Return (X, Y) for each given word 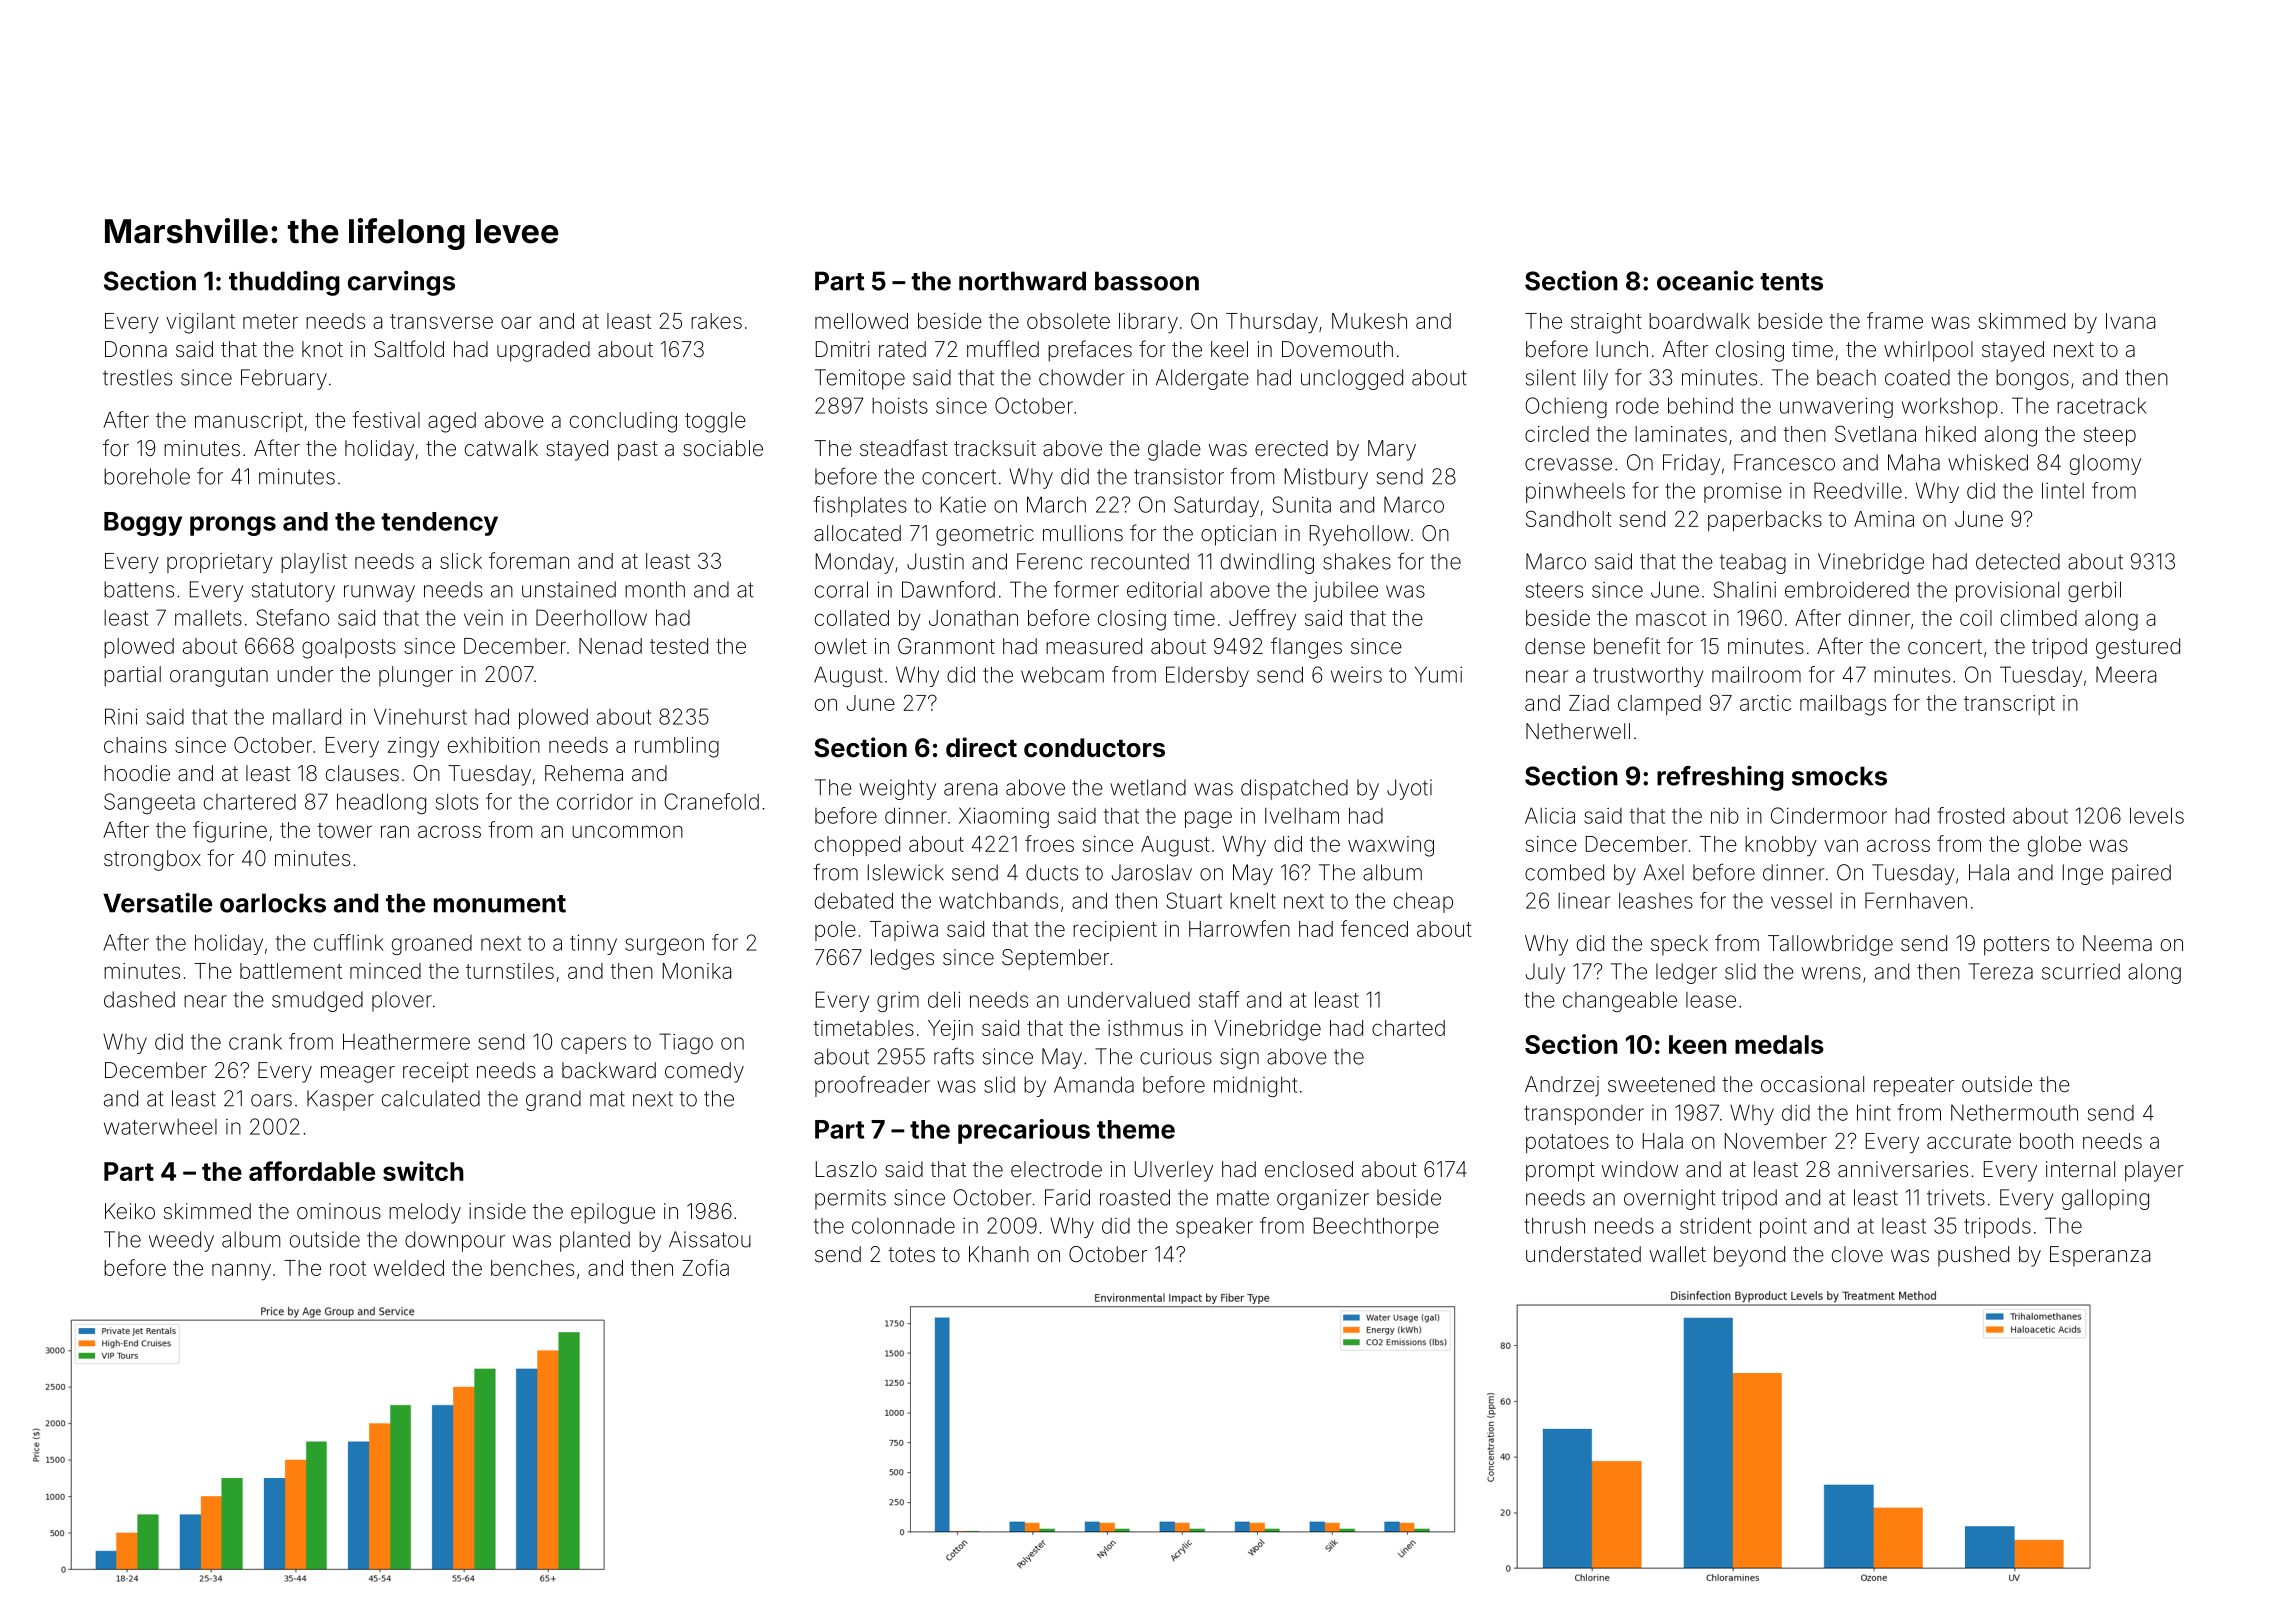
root (348, 1268)
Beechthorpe (1376, 1227)
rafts (954, 1056)
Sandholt (1569, 518)
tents (1791, 282)
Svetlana (1875, 433)
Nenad (610, 646)
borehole (147, 476)
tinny (593, 944)
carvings (401, 283)
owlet (841, 646)
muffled (1003, 348)
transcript (2009, 705)
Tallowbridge (1830, 945)
